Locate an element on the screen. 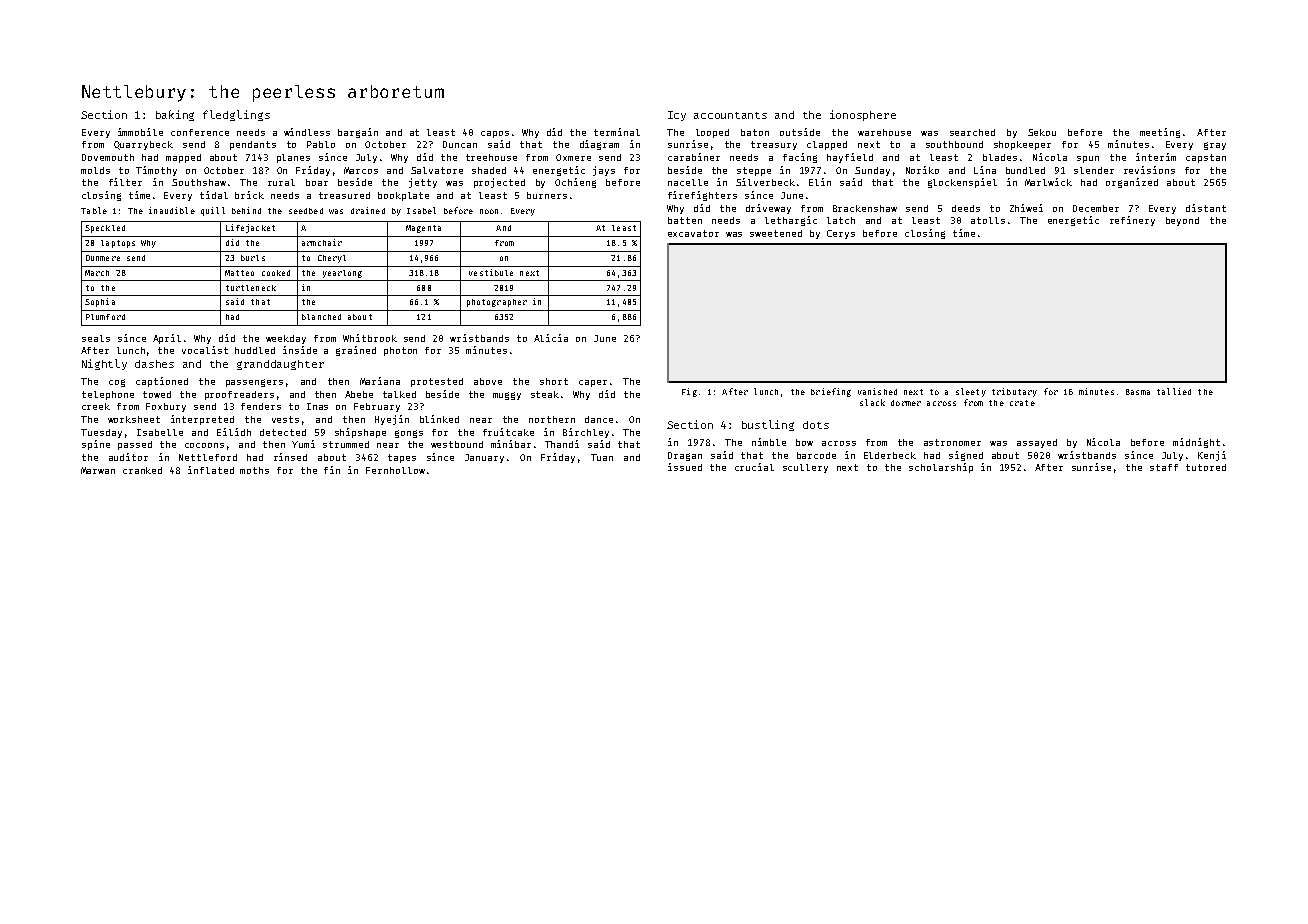 This screenshot has height=924, width=1308. tallied is located at coordinates (1174, 391).
